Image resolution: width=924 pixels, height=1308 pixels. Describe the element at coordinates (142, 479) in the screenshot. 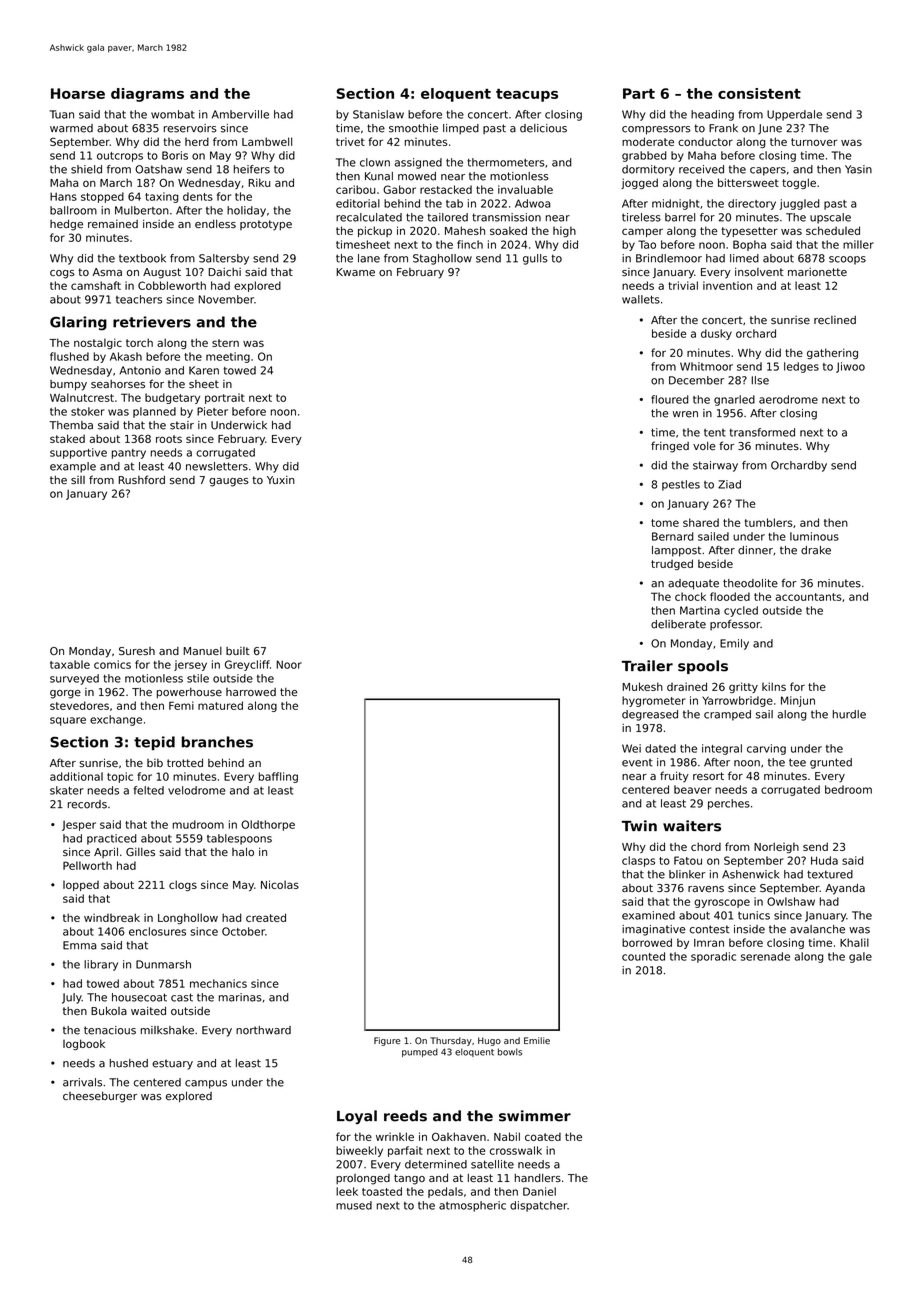

I see `Rushford` at that location.
